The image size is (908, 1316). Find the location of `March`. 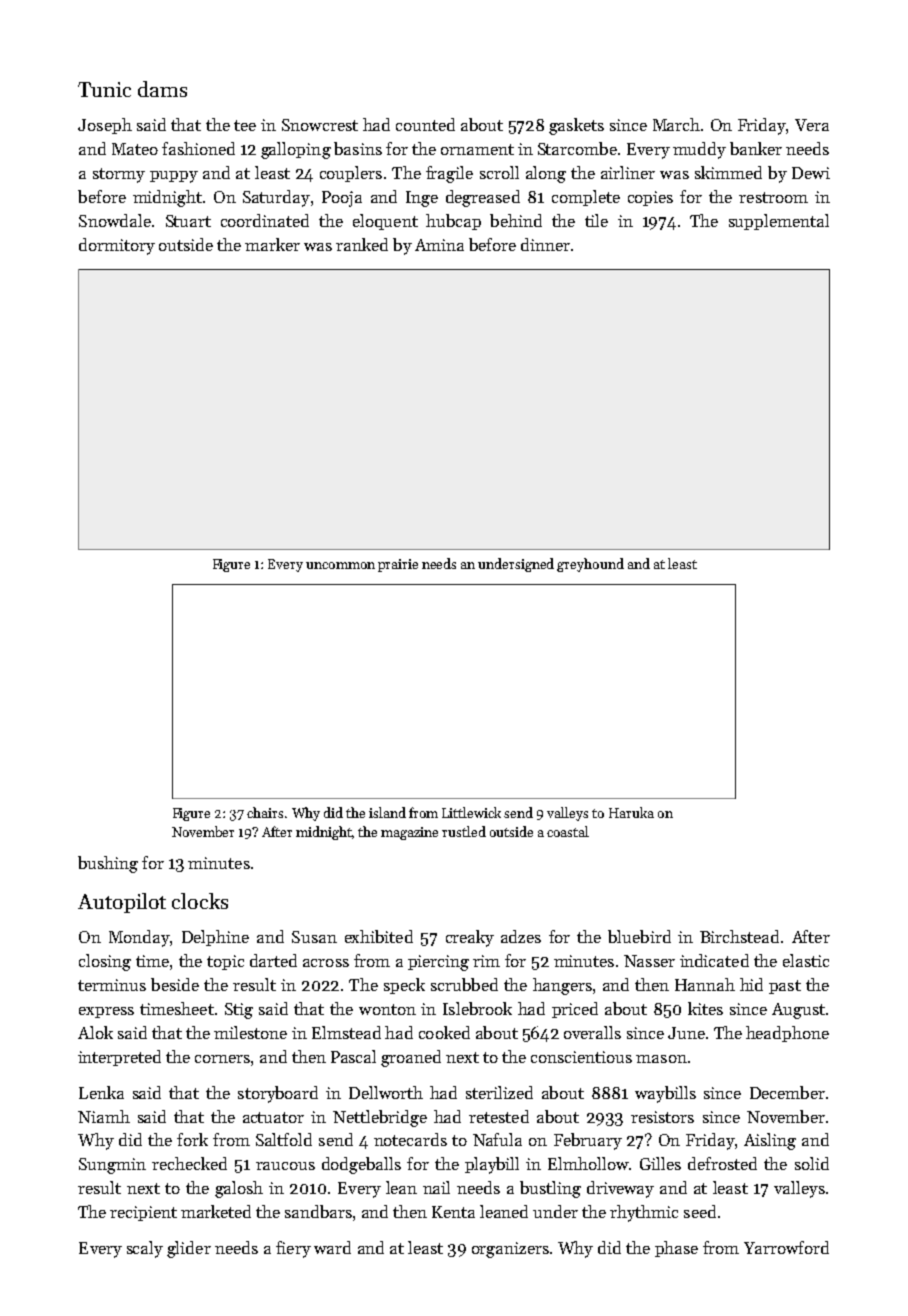

March is located at coordinates (676, 124).
